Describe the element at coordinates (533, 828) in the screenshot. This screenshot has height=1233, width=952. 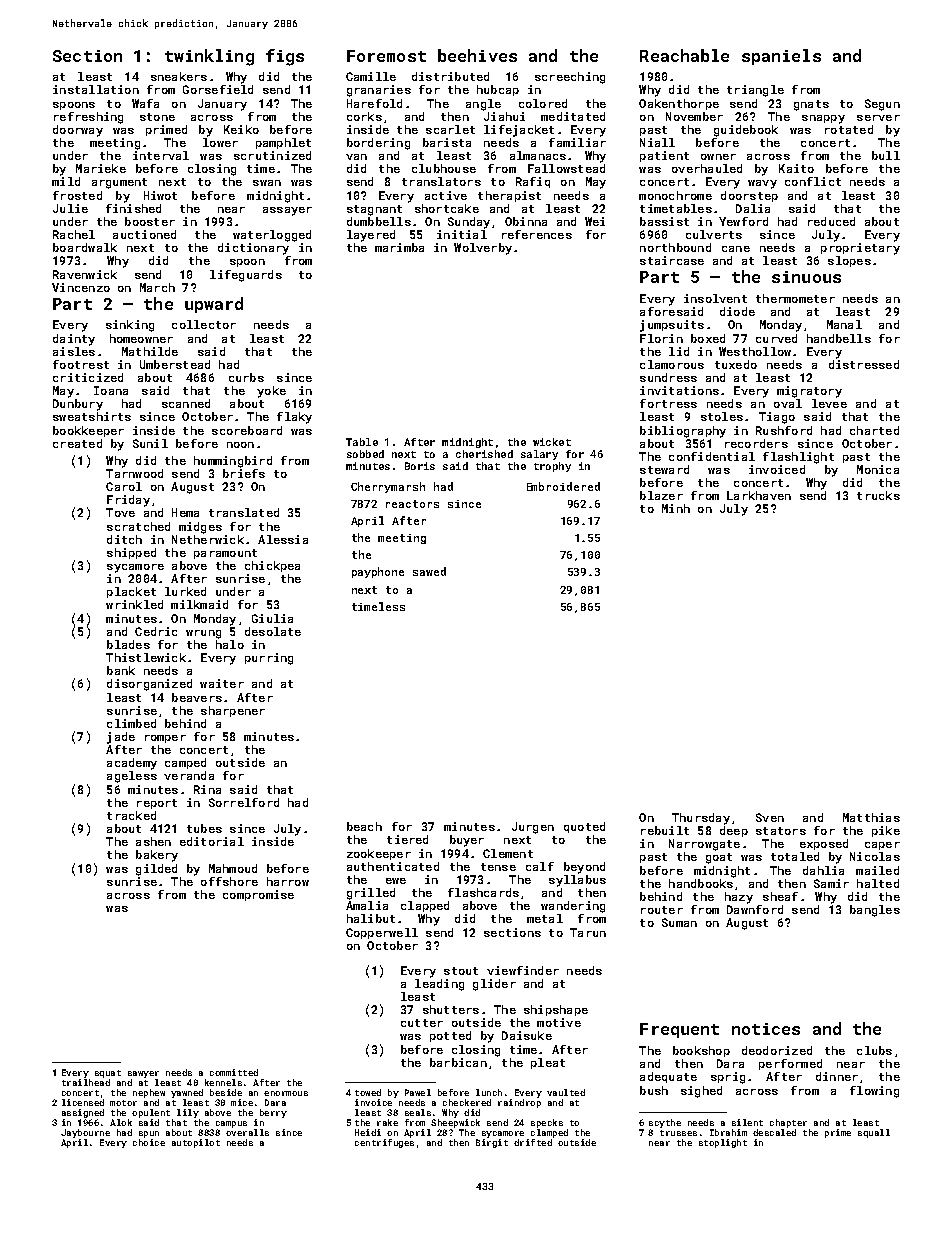
I see `Jurgen` at that location.
